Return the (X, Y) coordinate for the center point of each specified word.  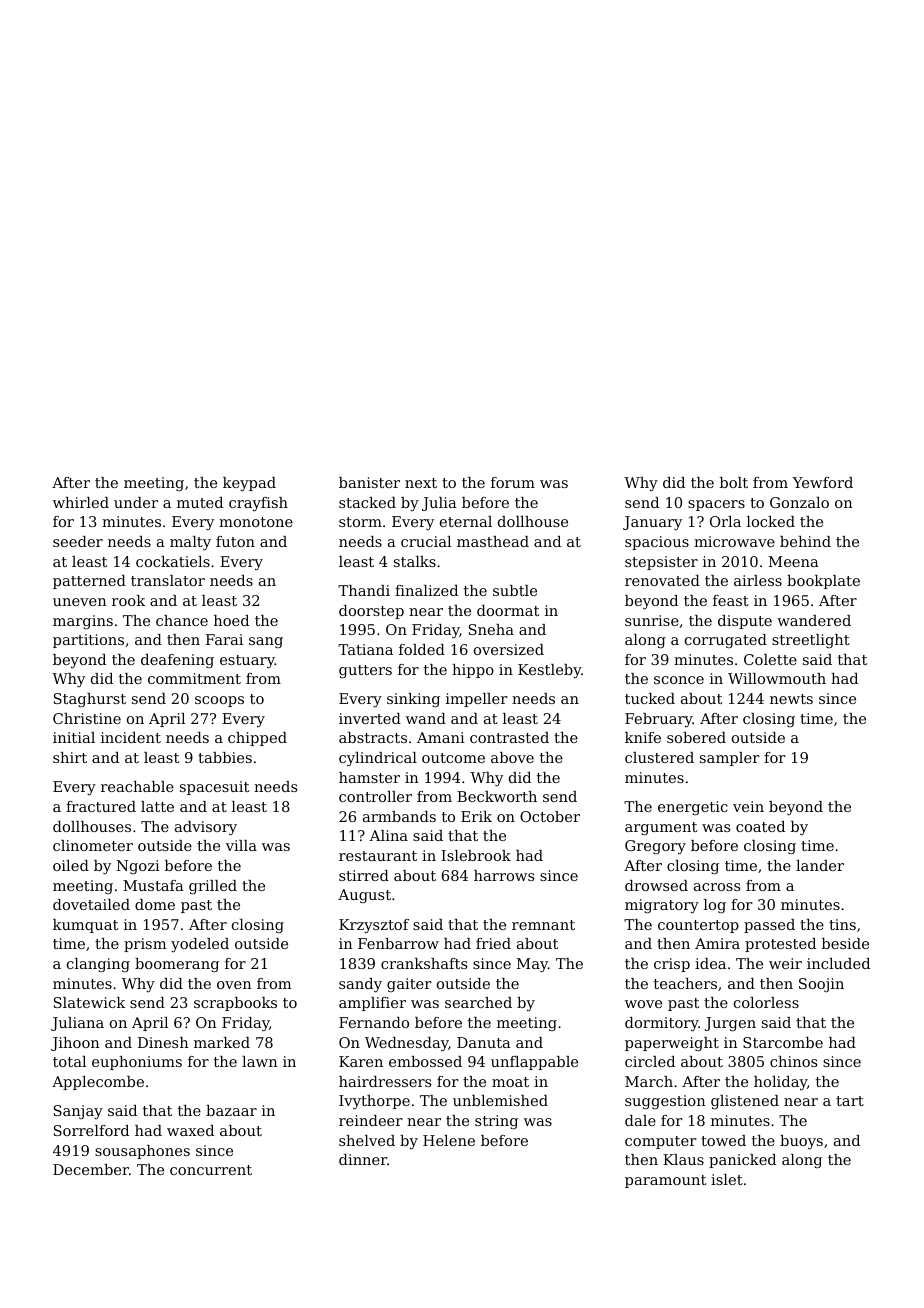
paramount (665, 1181)
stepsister (661, 563)
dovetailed (91, 904)
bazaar (231, 1110)
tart (850, 1101)
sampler (730, 759)
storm (360, 522)
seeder (78, 541)
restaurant (378, 856)
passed (769, 926)
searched (478, 1002)
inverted (370, 718)
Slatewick (89, 1002)
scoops (219, 701)
